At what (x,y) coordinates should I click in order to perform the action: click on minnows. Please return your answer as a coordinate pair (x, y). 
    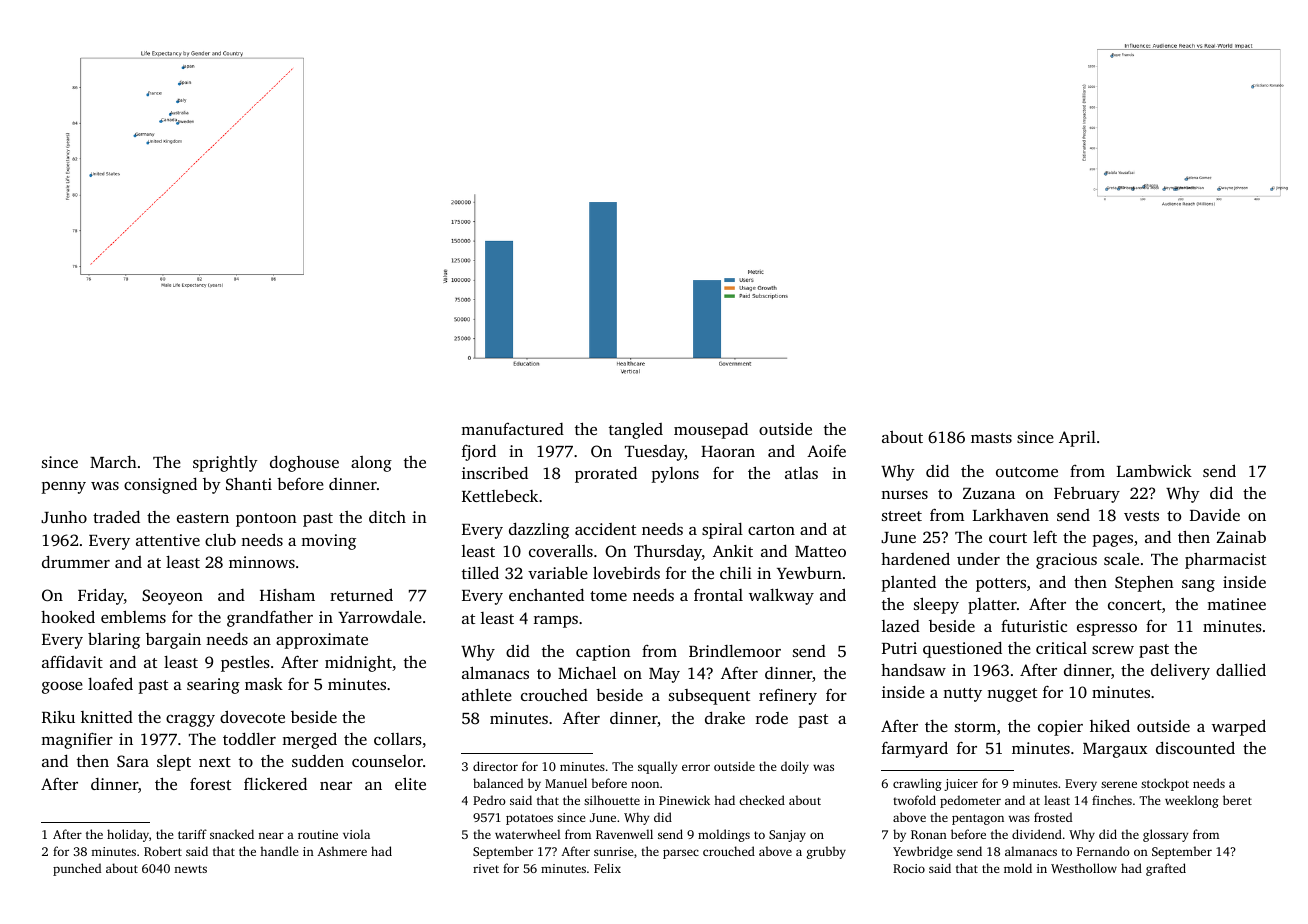
    Looking at the image, I should click on (262, 562).
